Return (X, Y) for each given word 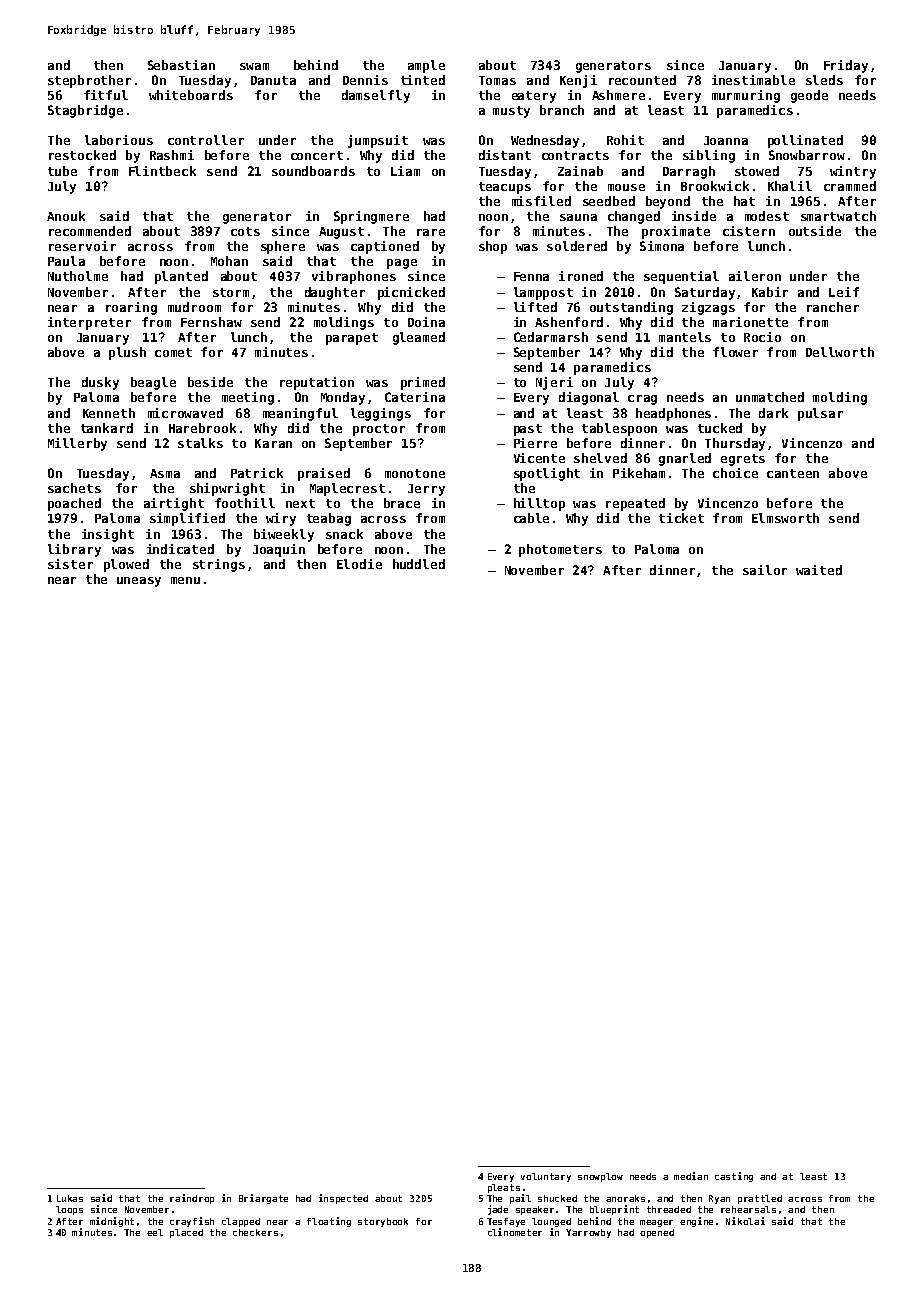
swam (254, 66)
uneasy (139, 582)
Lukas (70, 1198)
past (528, 430)
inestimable (753, 80)
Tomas (497, 80)
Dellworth (840, 352)
